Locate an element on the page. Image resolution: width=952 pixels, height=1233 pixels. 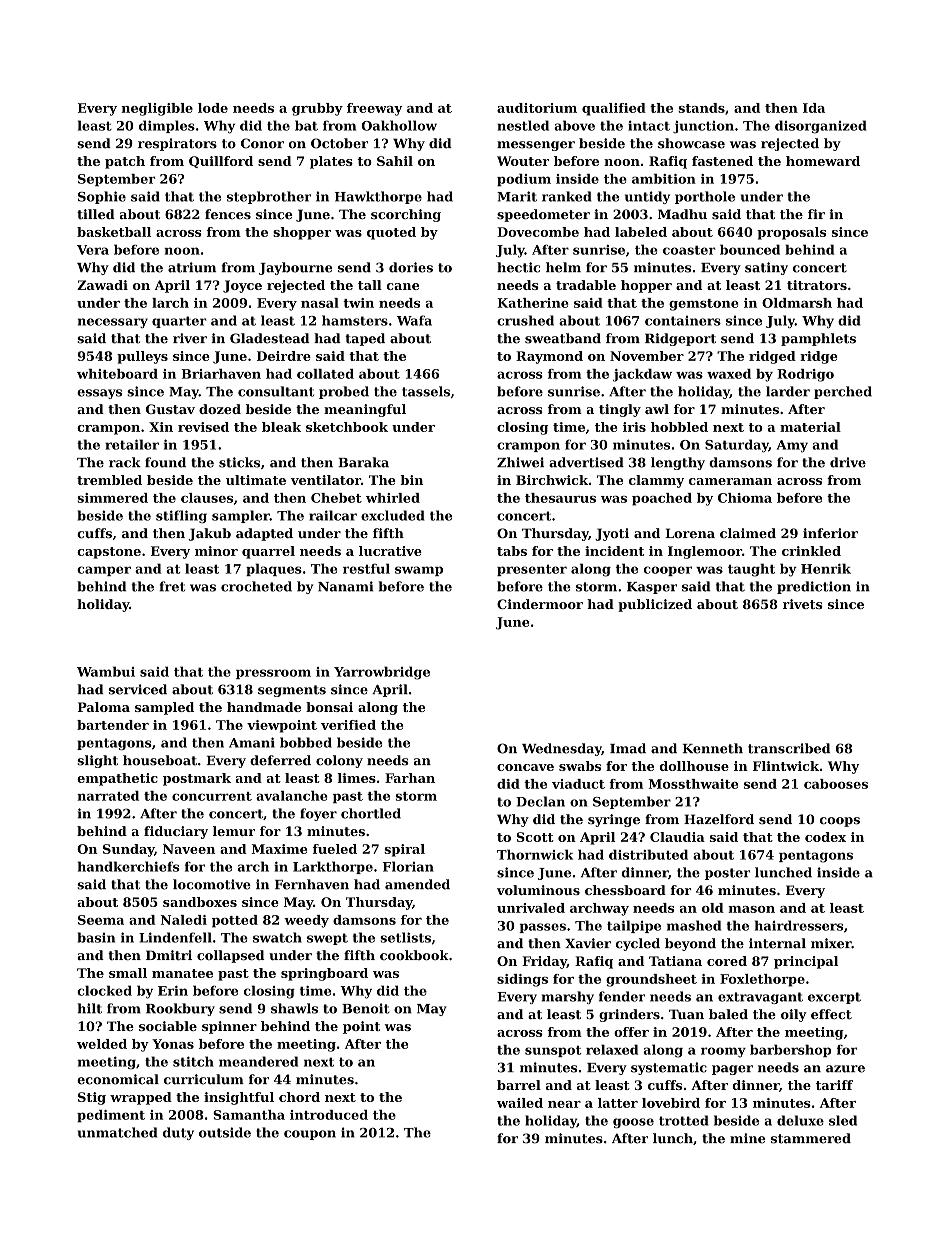
Dovecombe is located at coordinates (538, 232).
